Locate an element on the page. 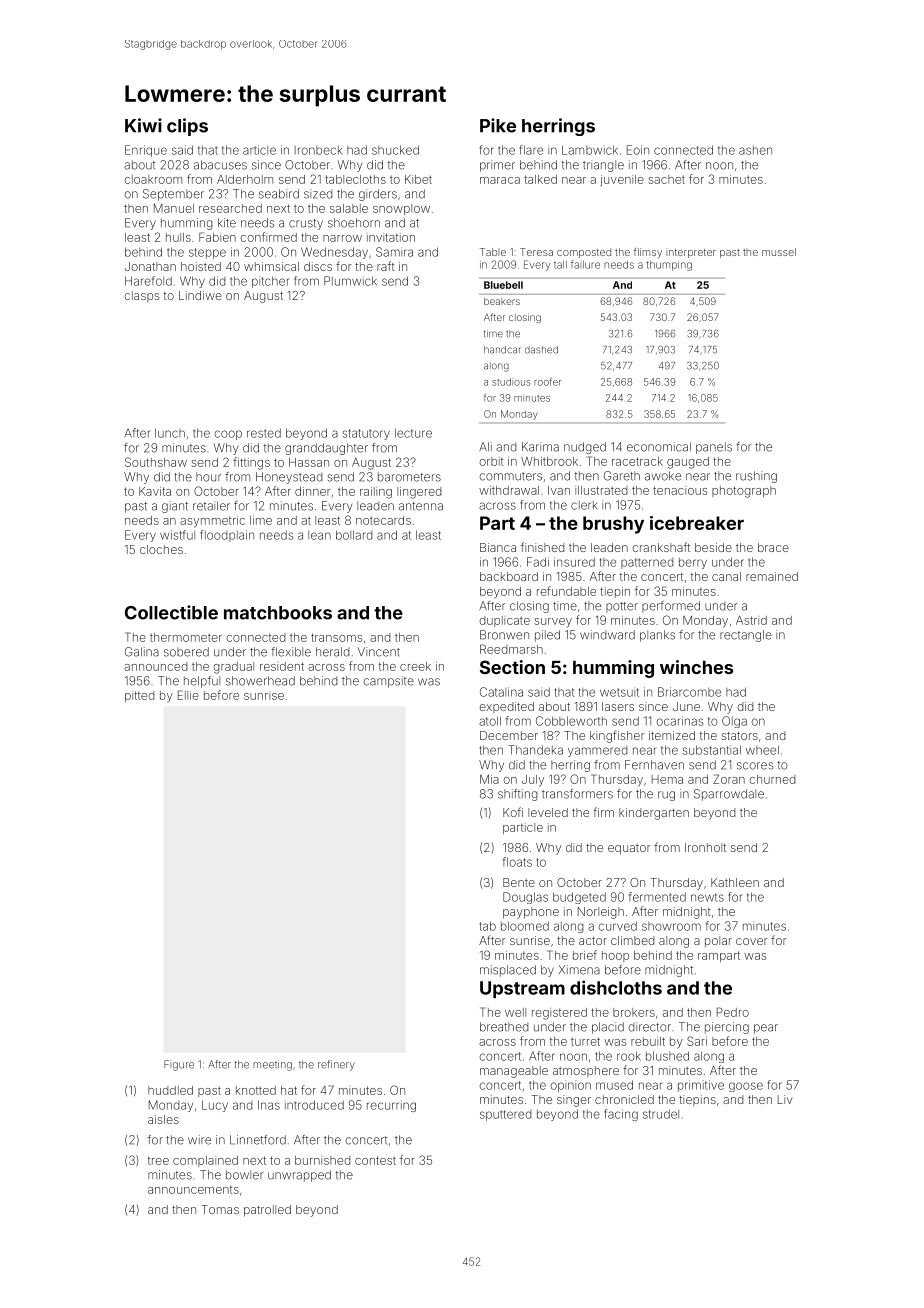 This page has width=924, height=1308. showerhead is located at coordinates (260, 681).
